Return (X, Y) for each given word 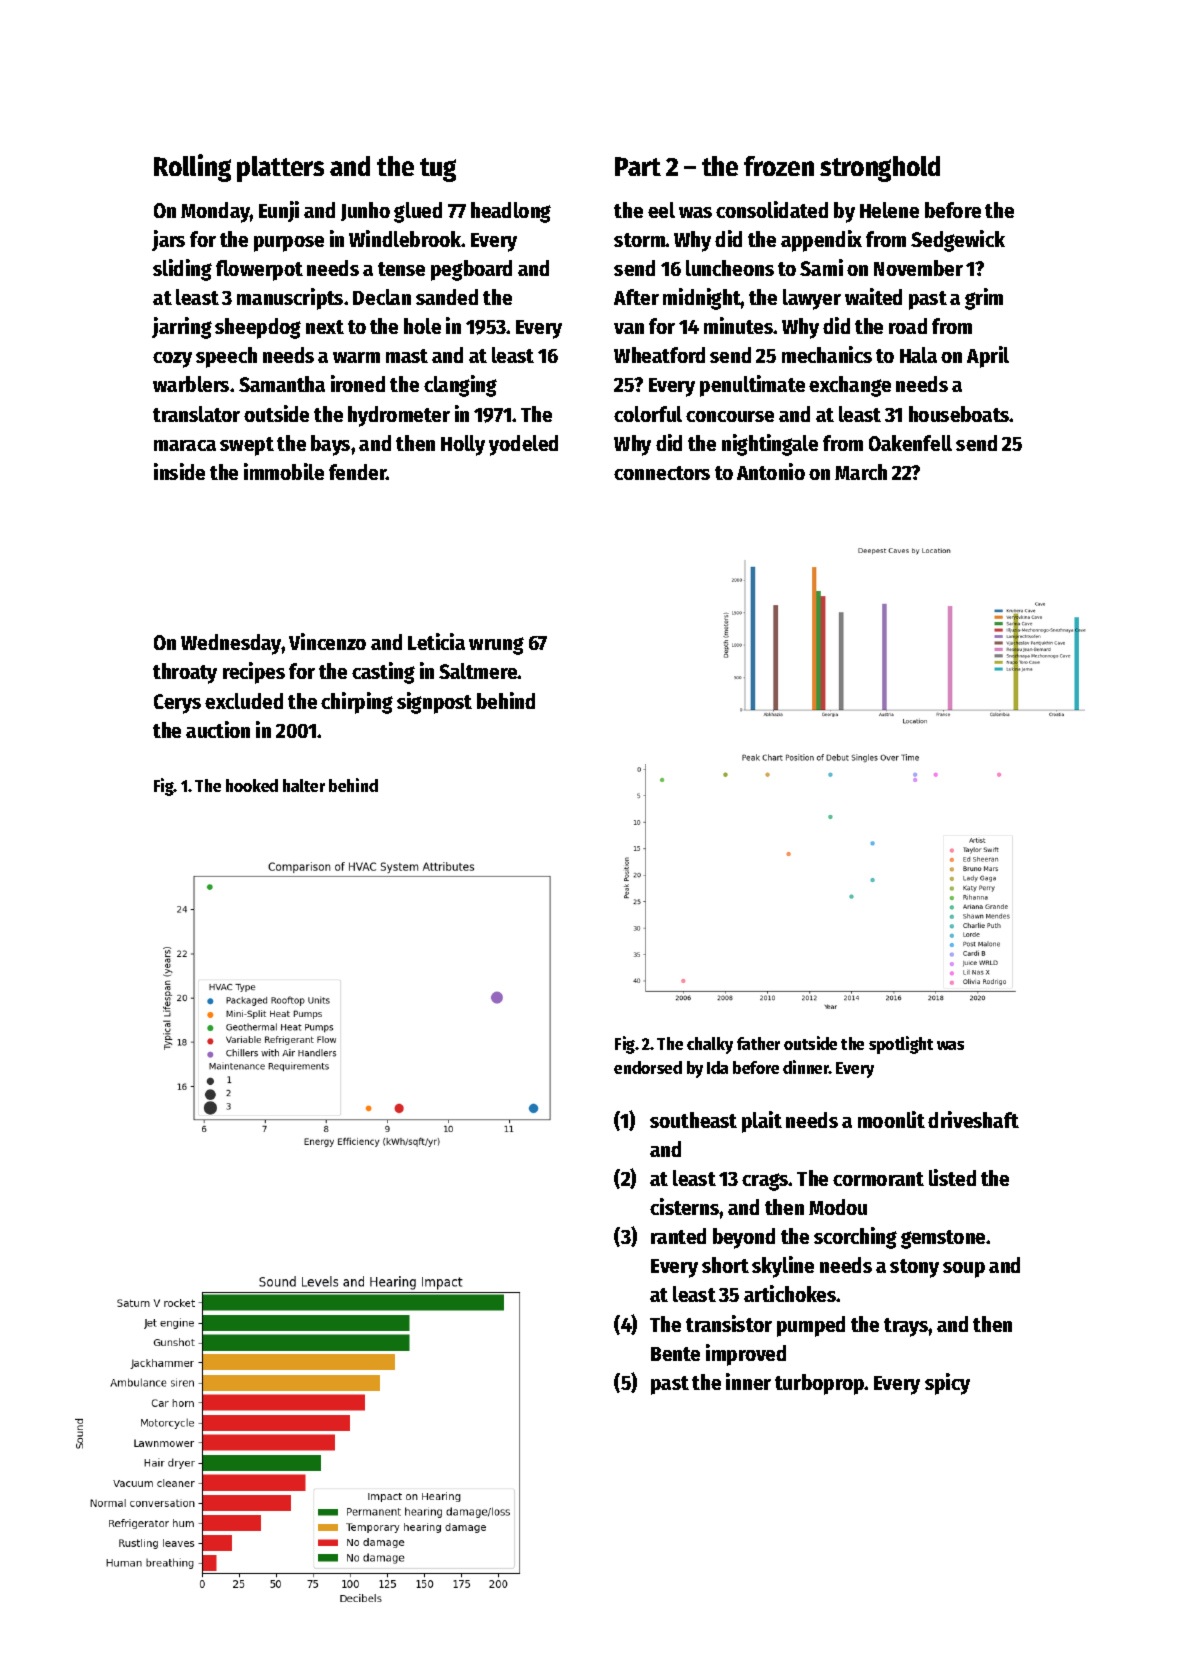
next (325, 327)
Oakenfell (910, 443)
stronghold (880, 169)
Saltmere (478, 671)
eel (661, 210)
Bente (675, 1354)
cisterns (685, 1206)
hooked (252, 785)
